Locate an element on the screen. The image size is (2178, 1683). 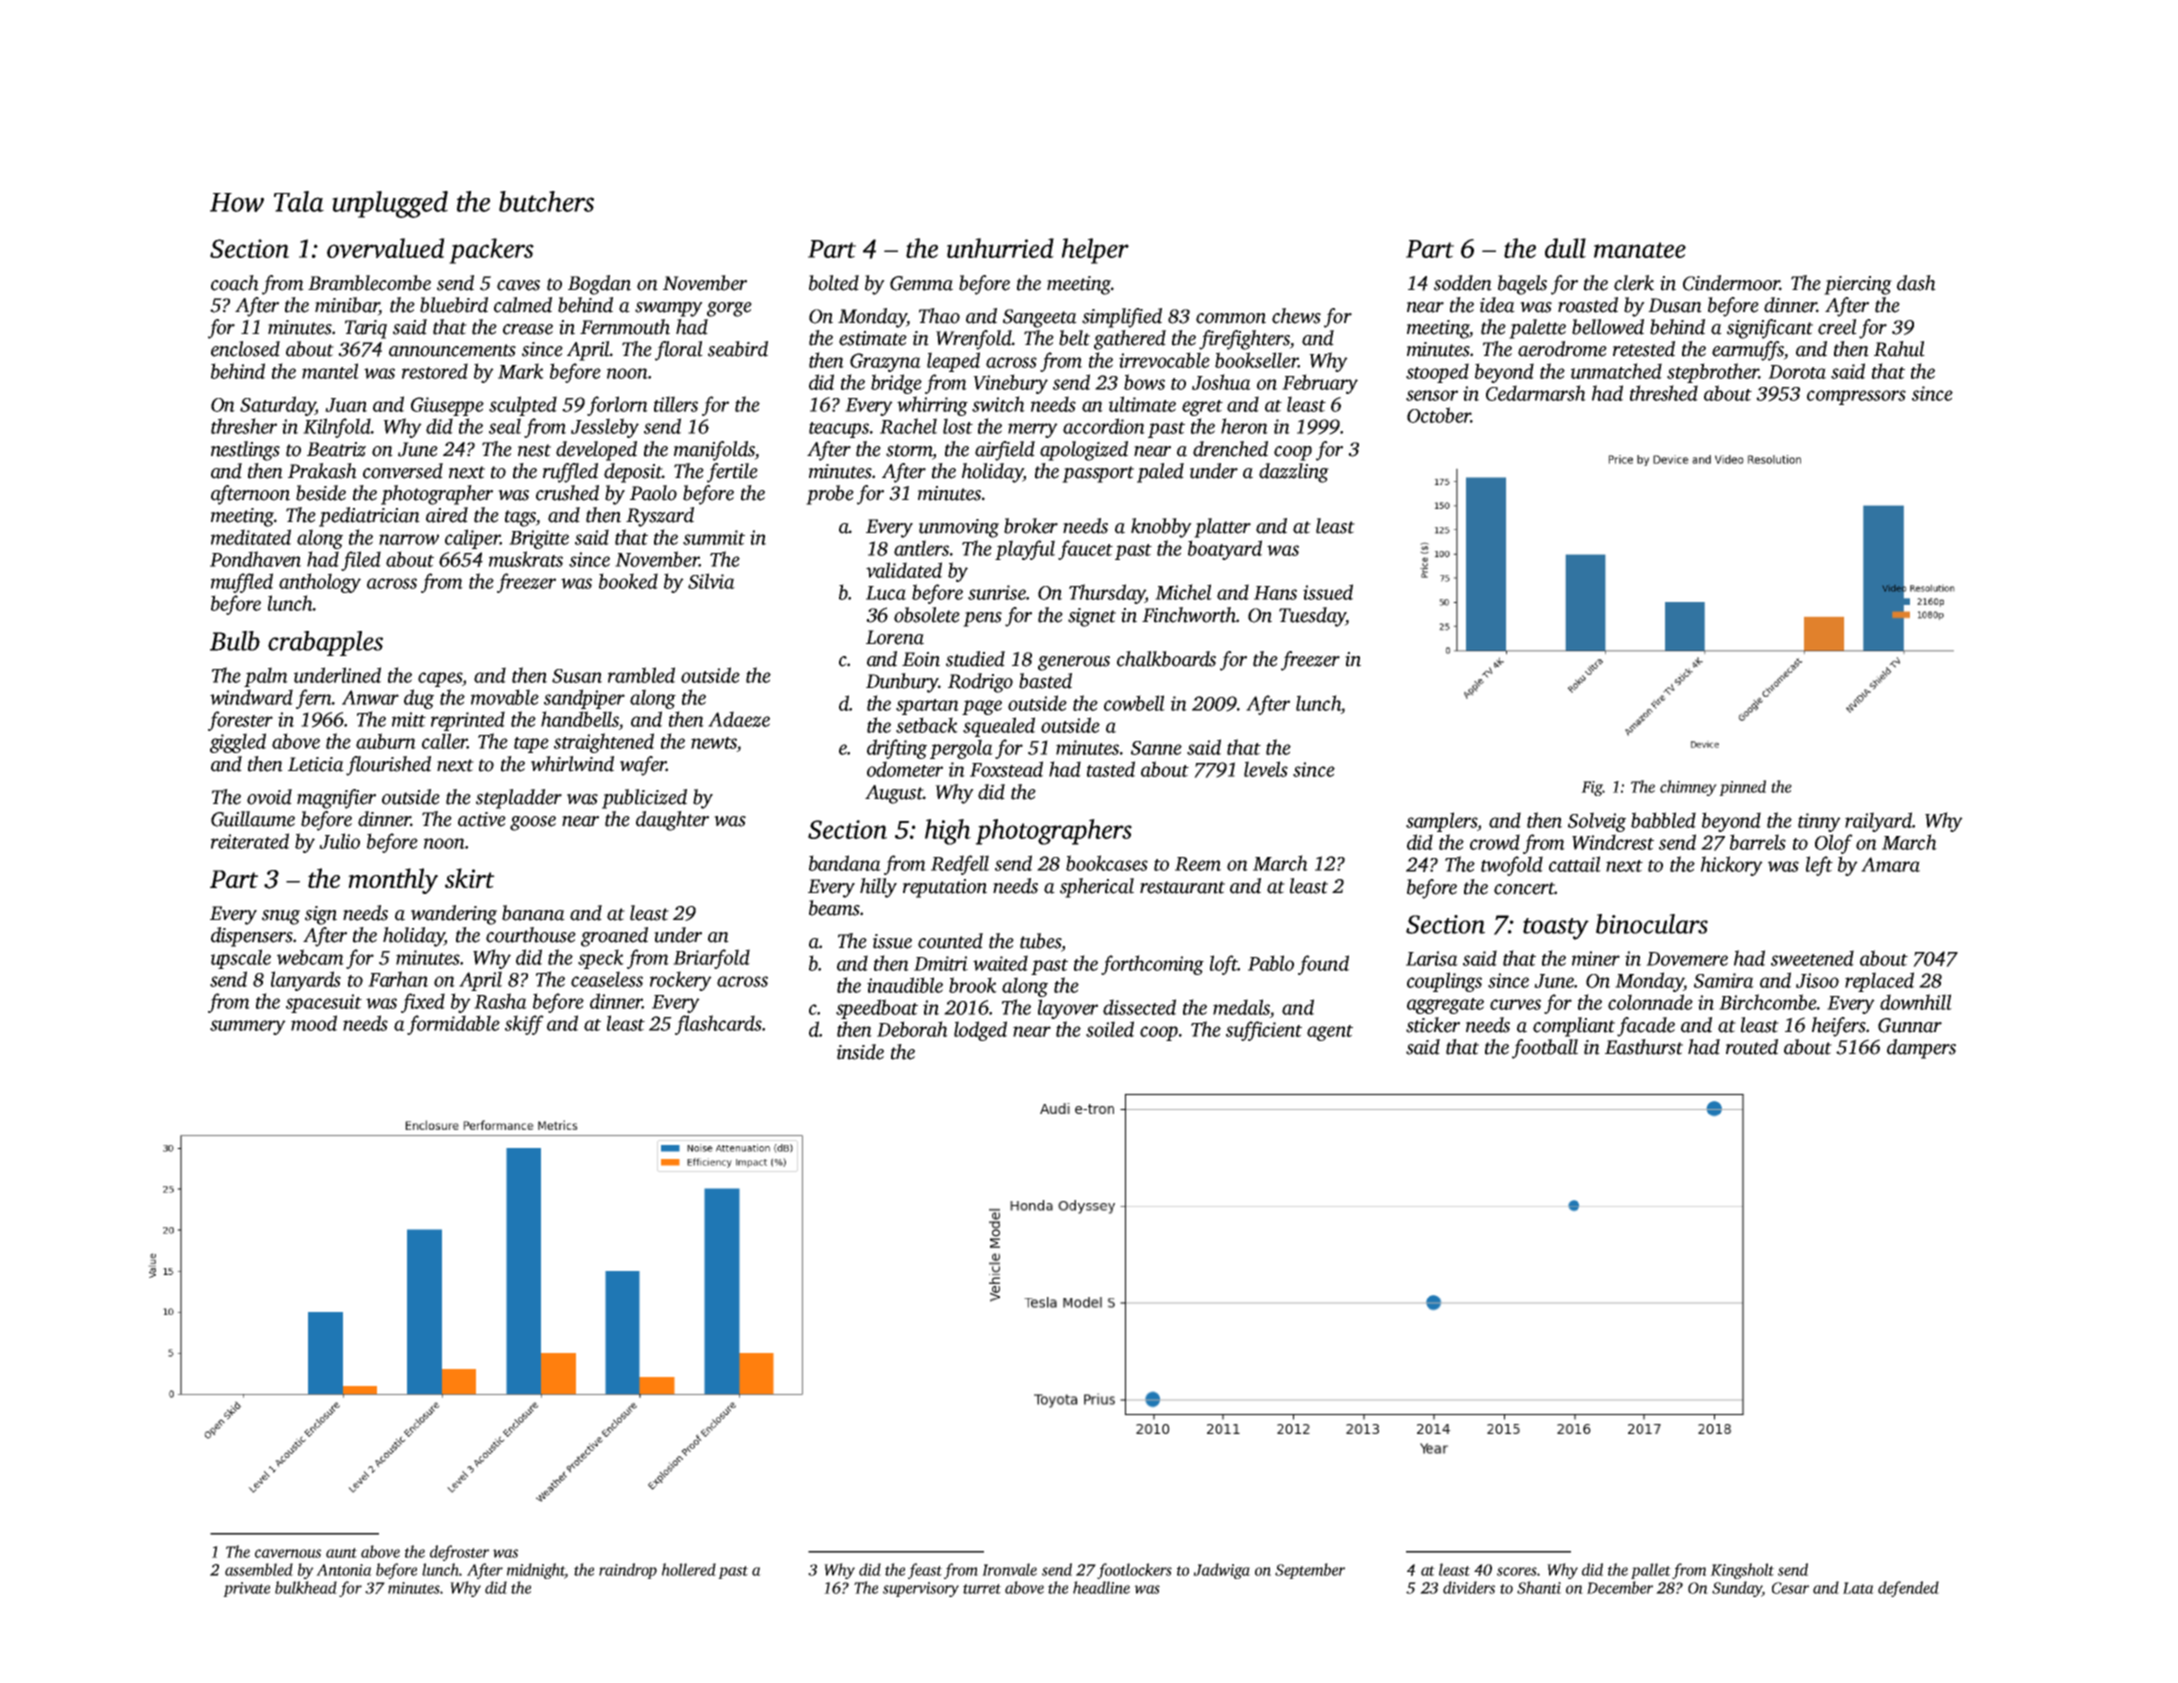
helper is located at coordinates (1095, 251).
